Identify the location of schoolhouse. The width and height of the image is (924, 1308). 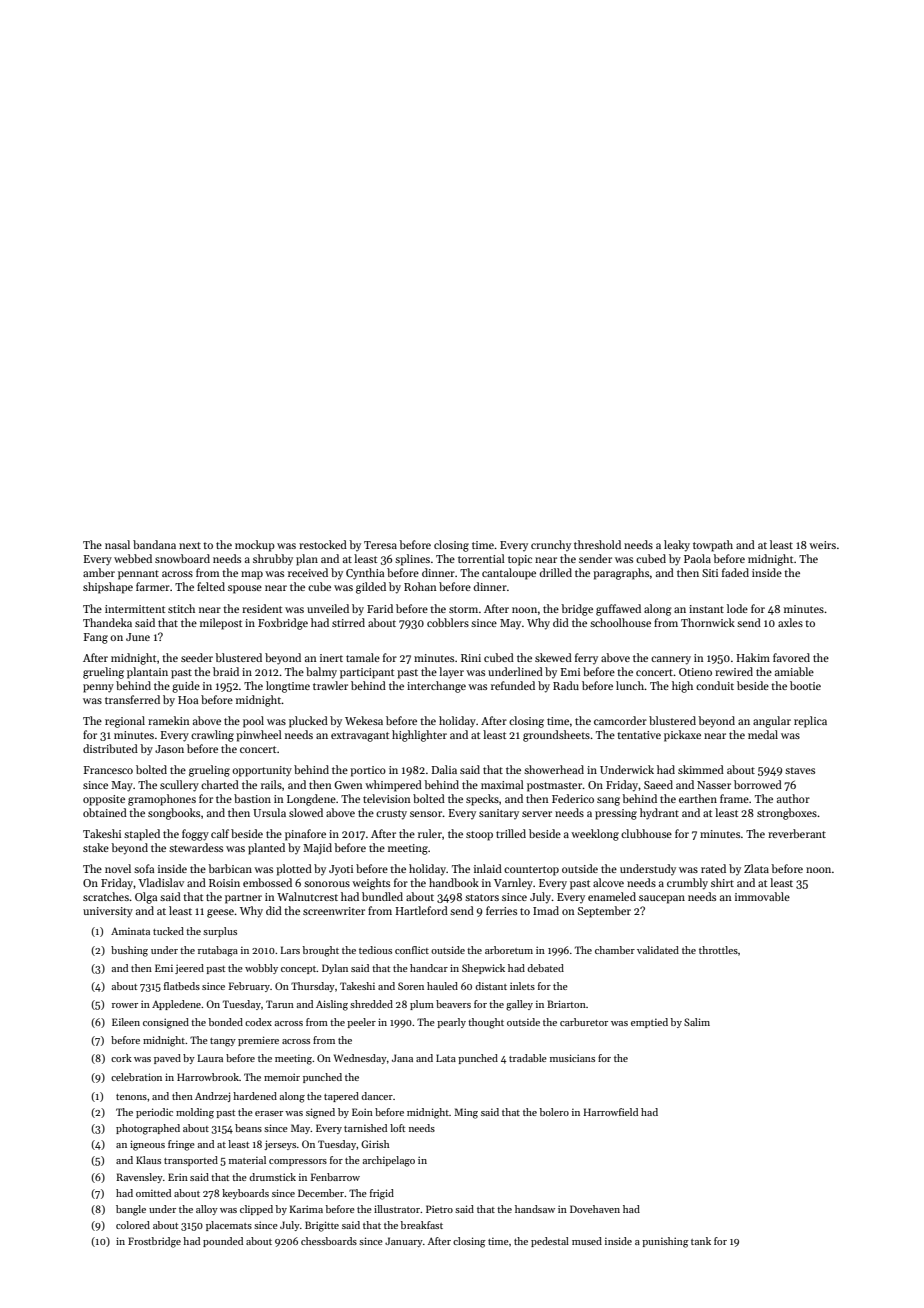
(620, 622).
